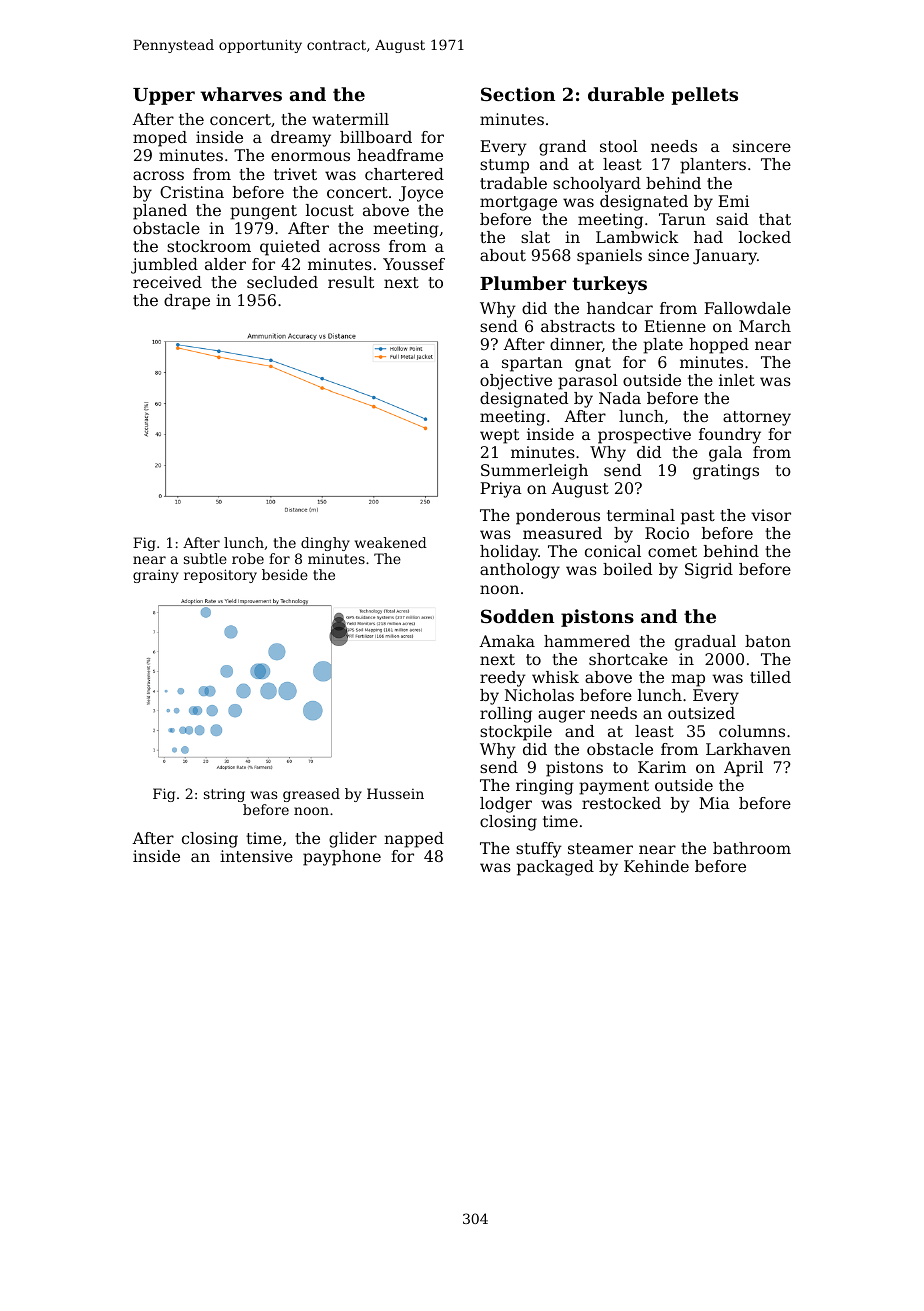 This image has height=1311, width=924. What do you see at coordinates (187, 302) in the image?
I see `drape` at bounding box center [187, 302].
